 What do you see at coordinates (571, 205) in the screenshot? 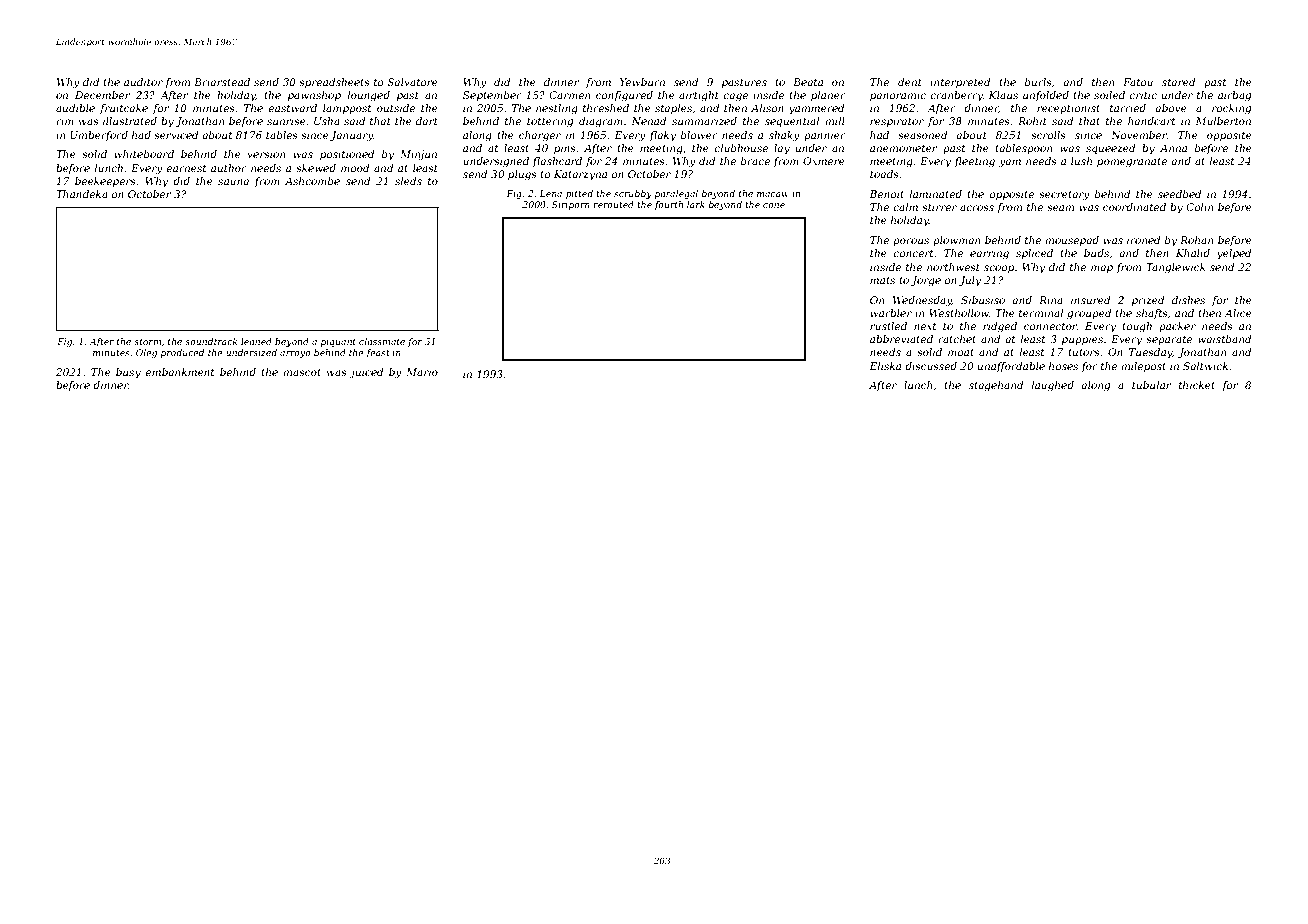
I see `Siriporn` at bounding box center [571, 205].
